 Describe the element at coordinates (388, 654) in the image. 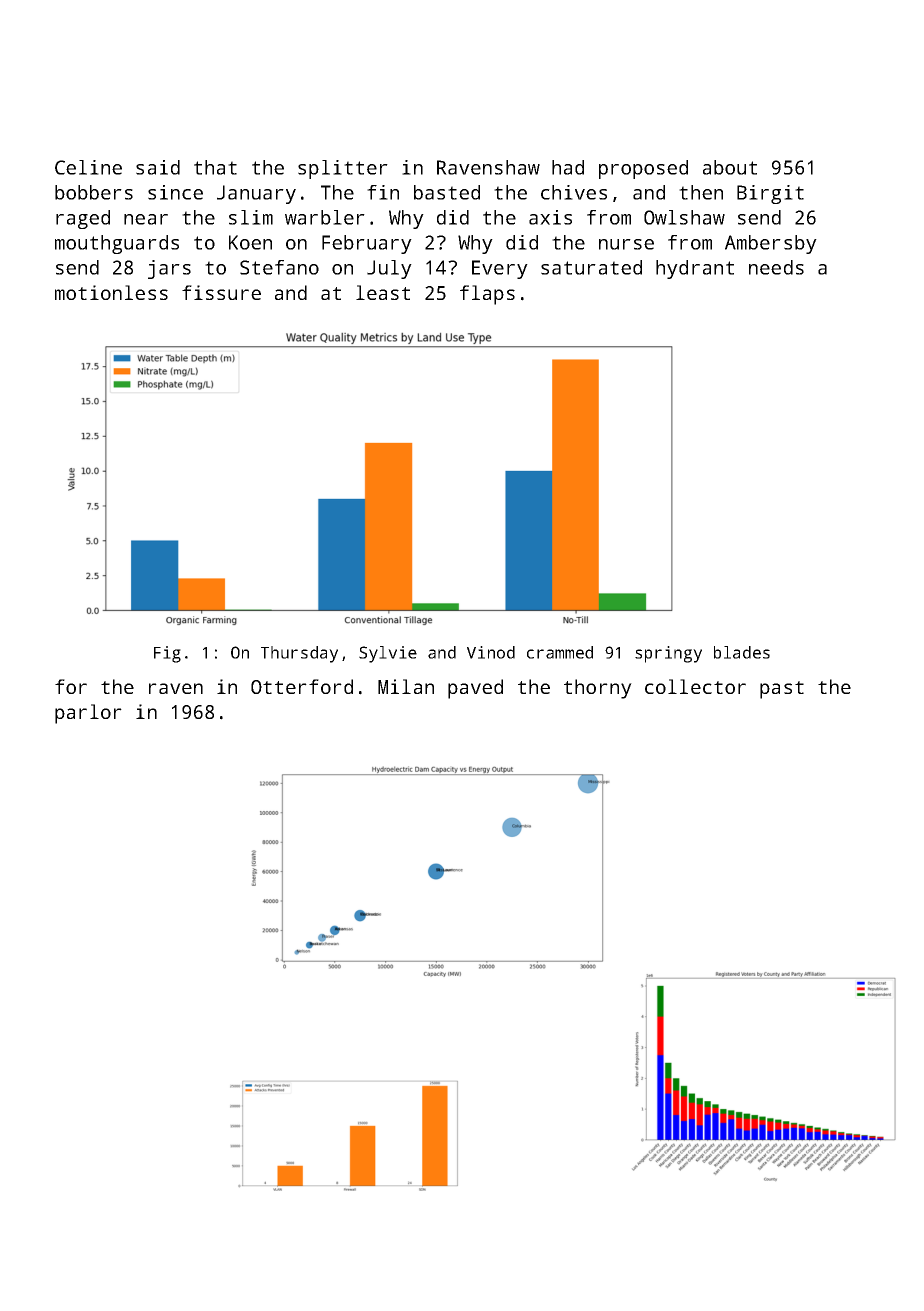

I see `Sylvie` at that location.
